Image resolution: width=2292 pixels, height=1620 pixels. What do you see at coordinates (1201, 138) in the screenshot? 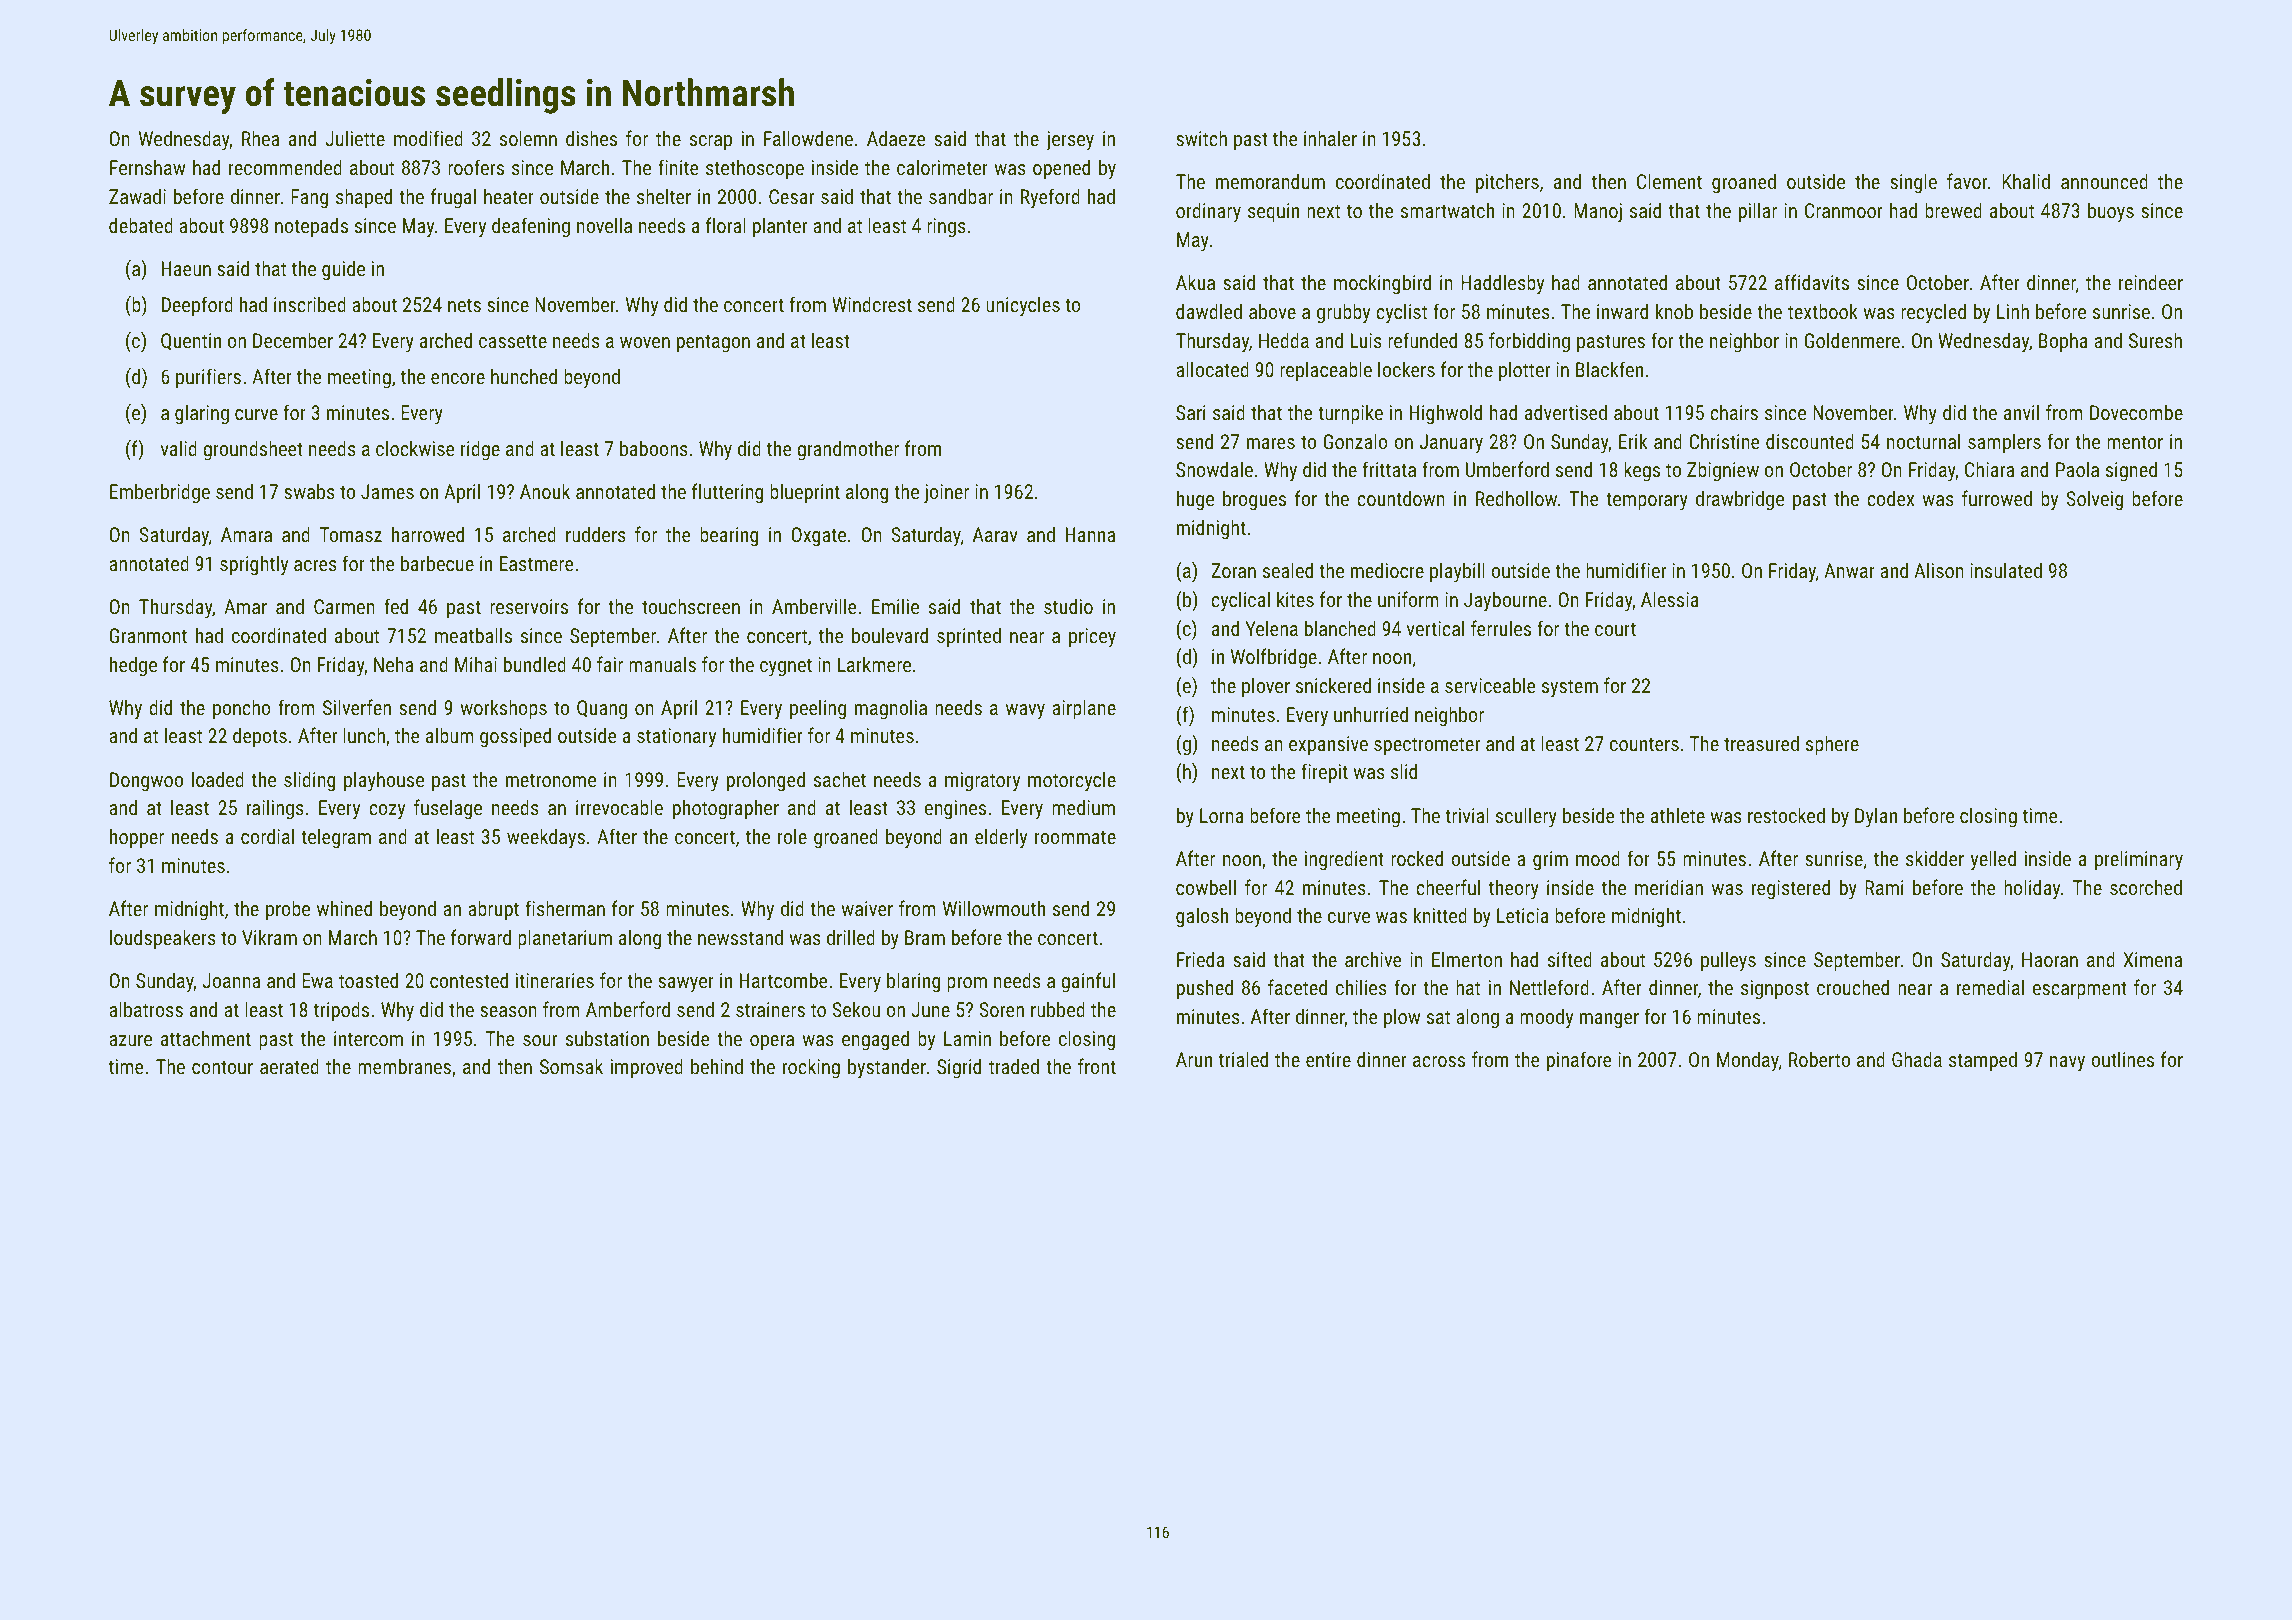
I see `switch` at bounding box center [1201, 138].
